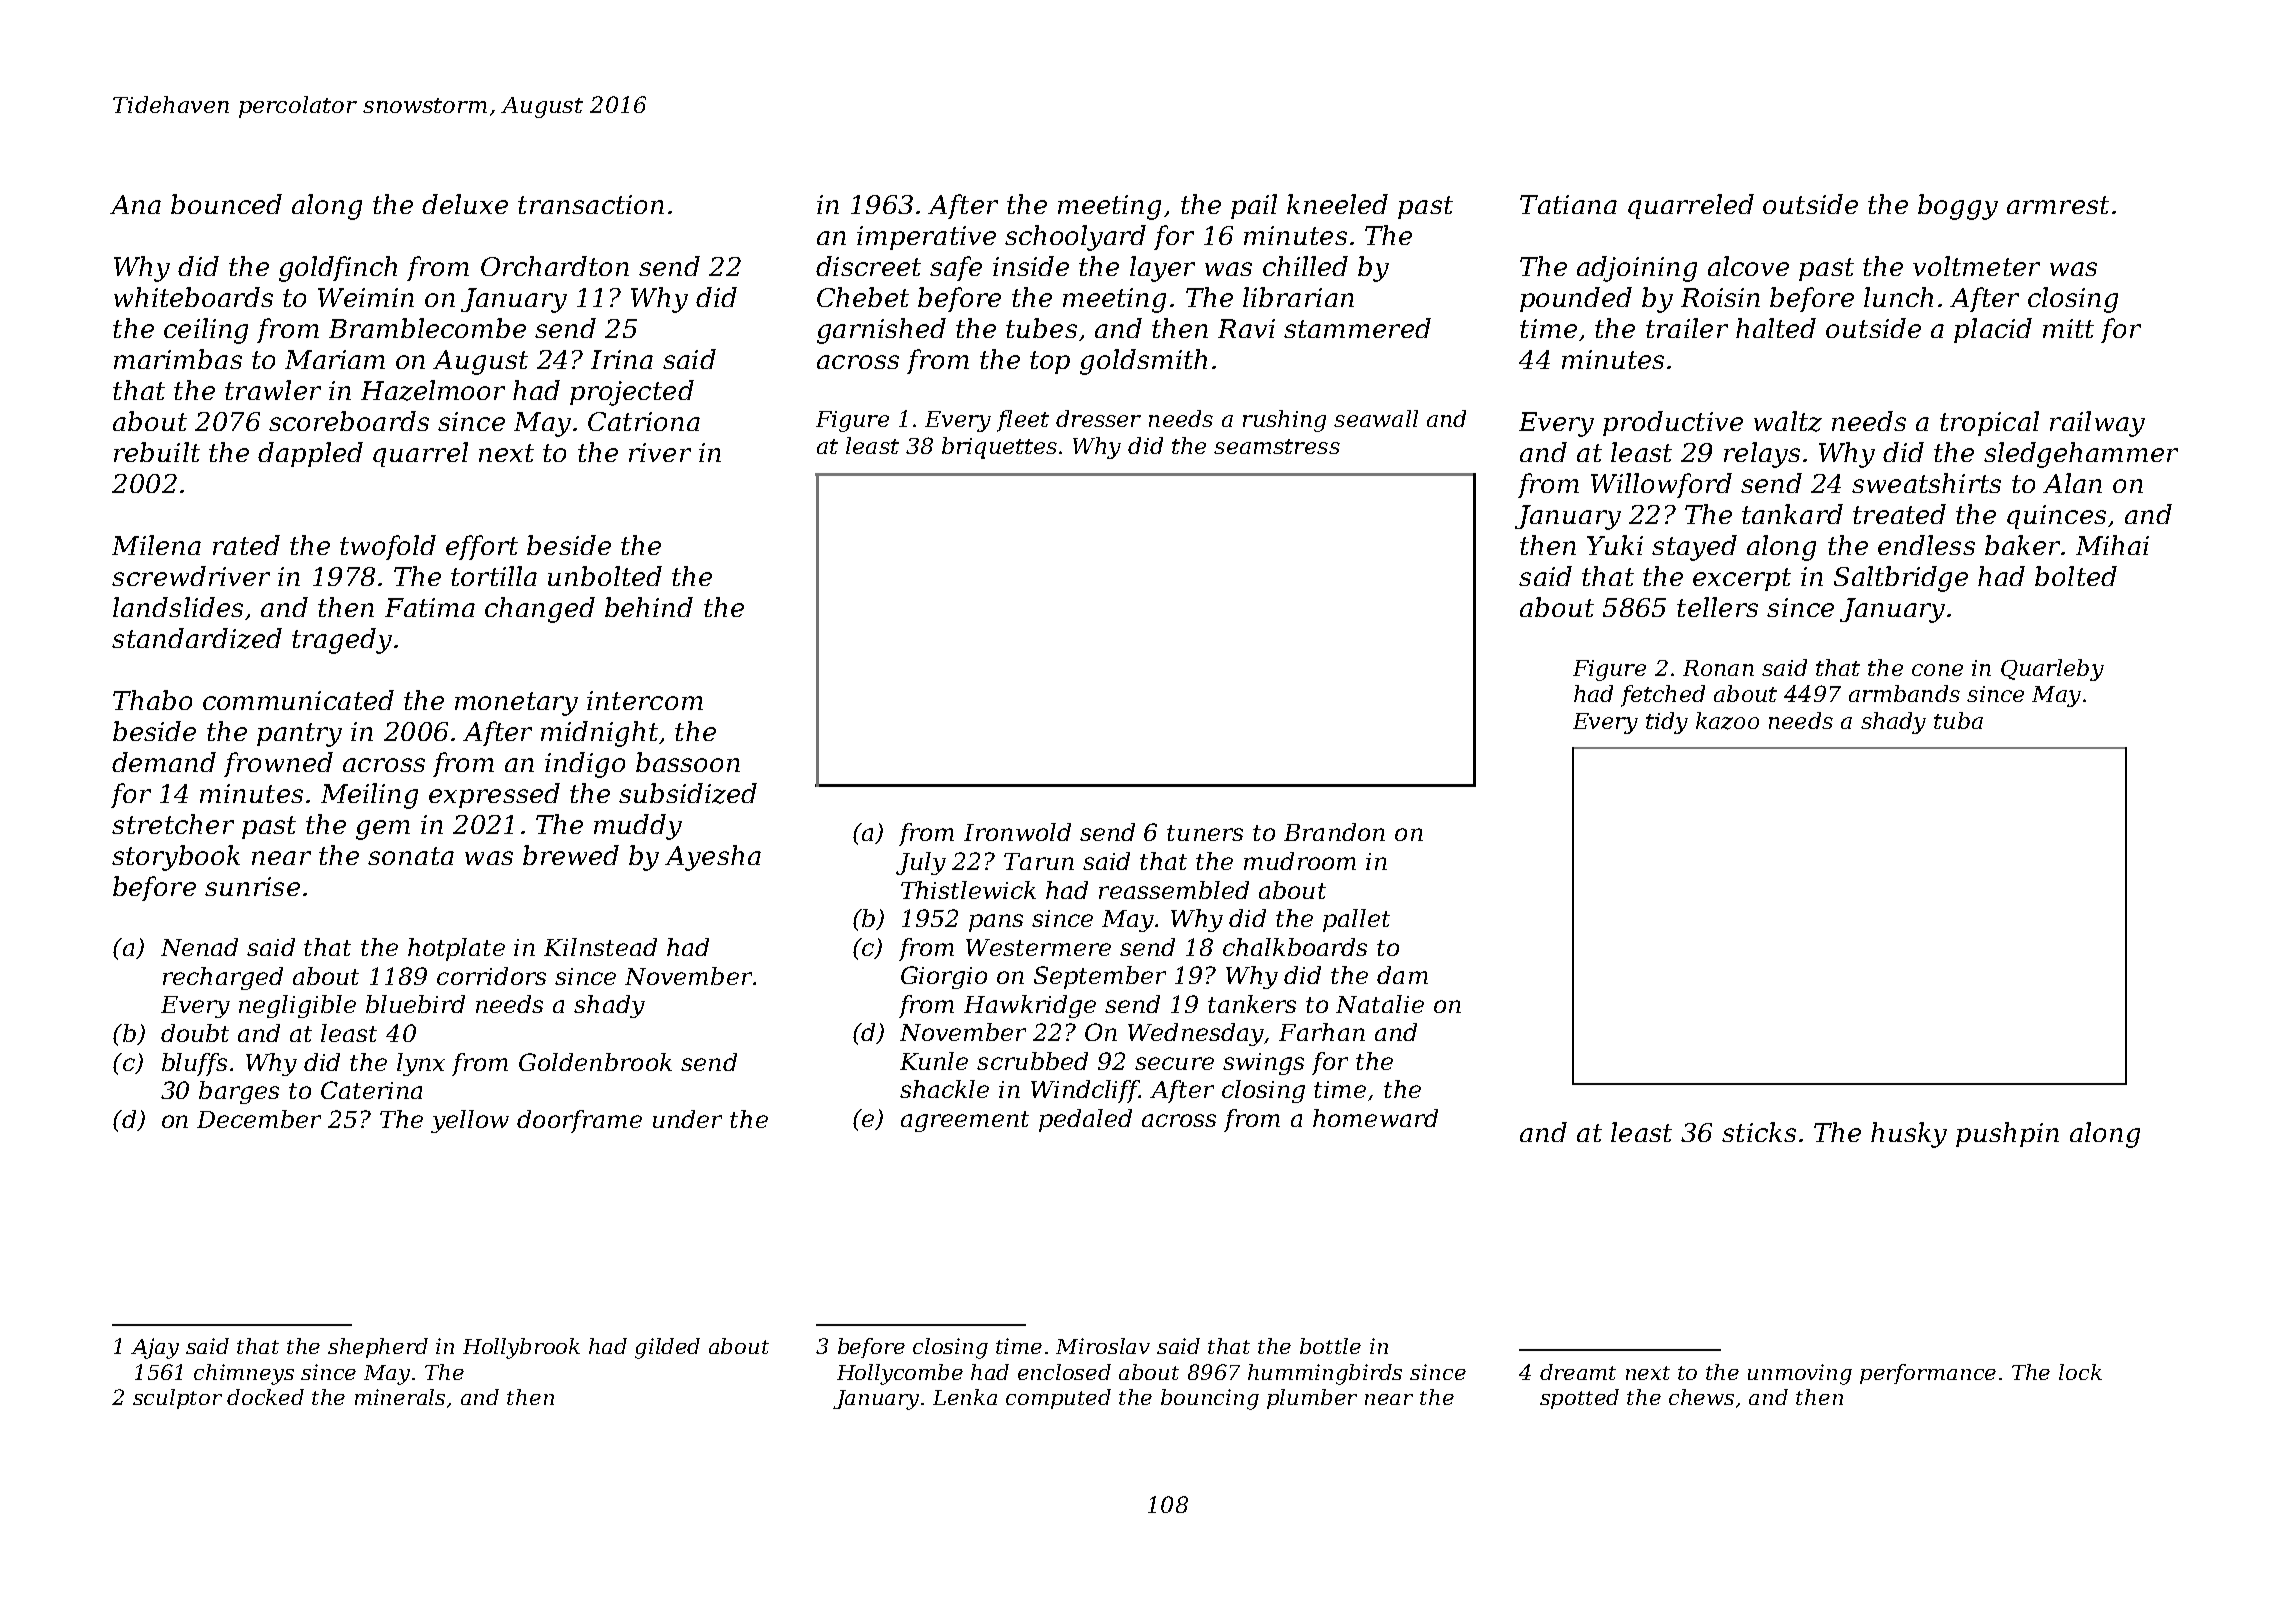  I want to click on behind, so click(649, 607).
